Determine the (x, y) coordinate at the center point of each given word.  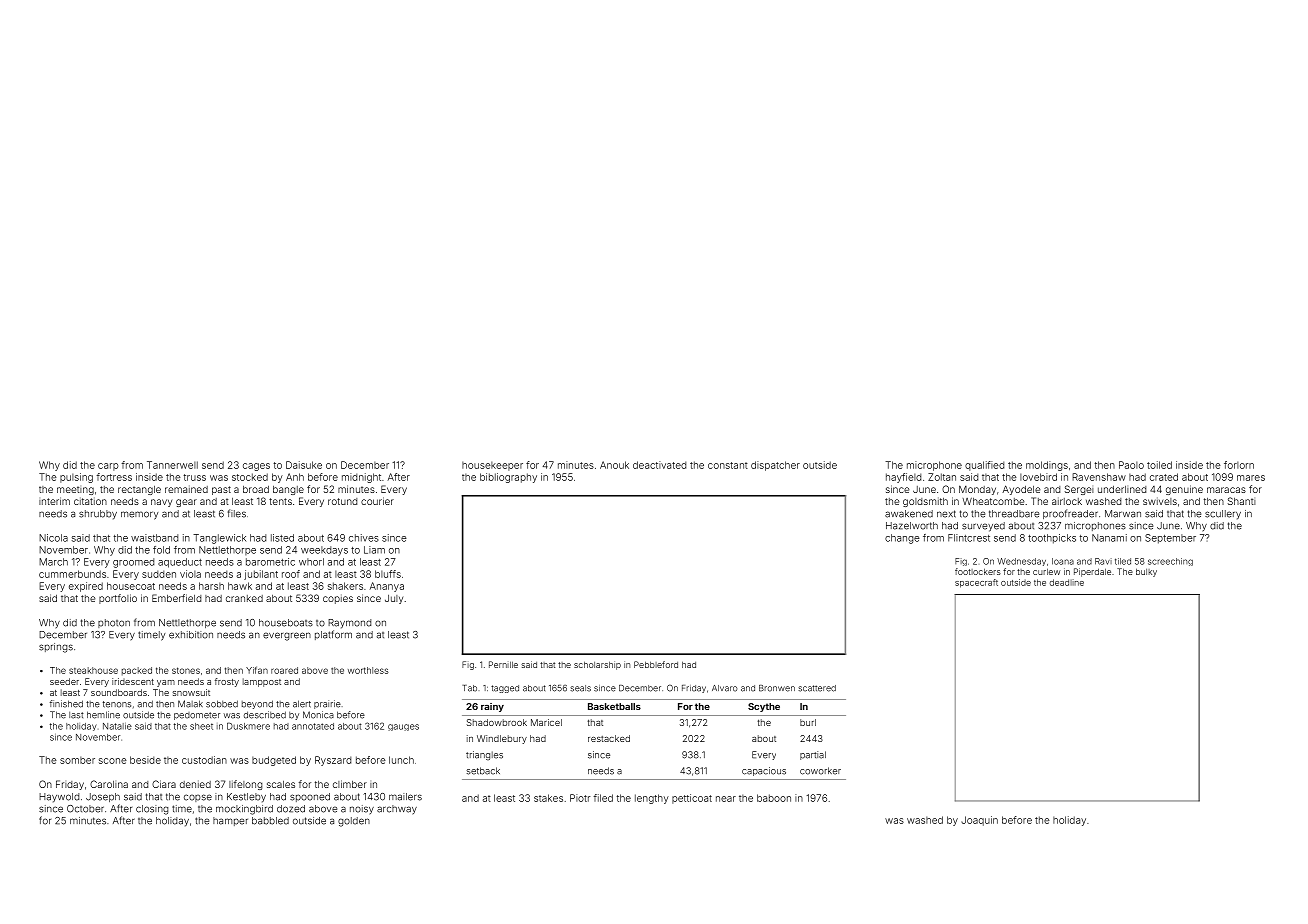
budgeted (274, 761)
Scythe (764, 707)
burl (808, 722)
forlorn (1239, 465)
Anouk (614, 465)
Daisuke (304, 465)
